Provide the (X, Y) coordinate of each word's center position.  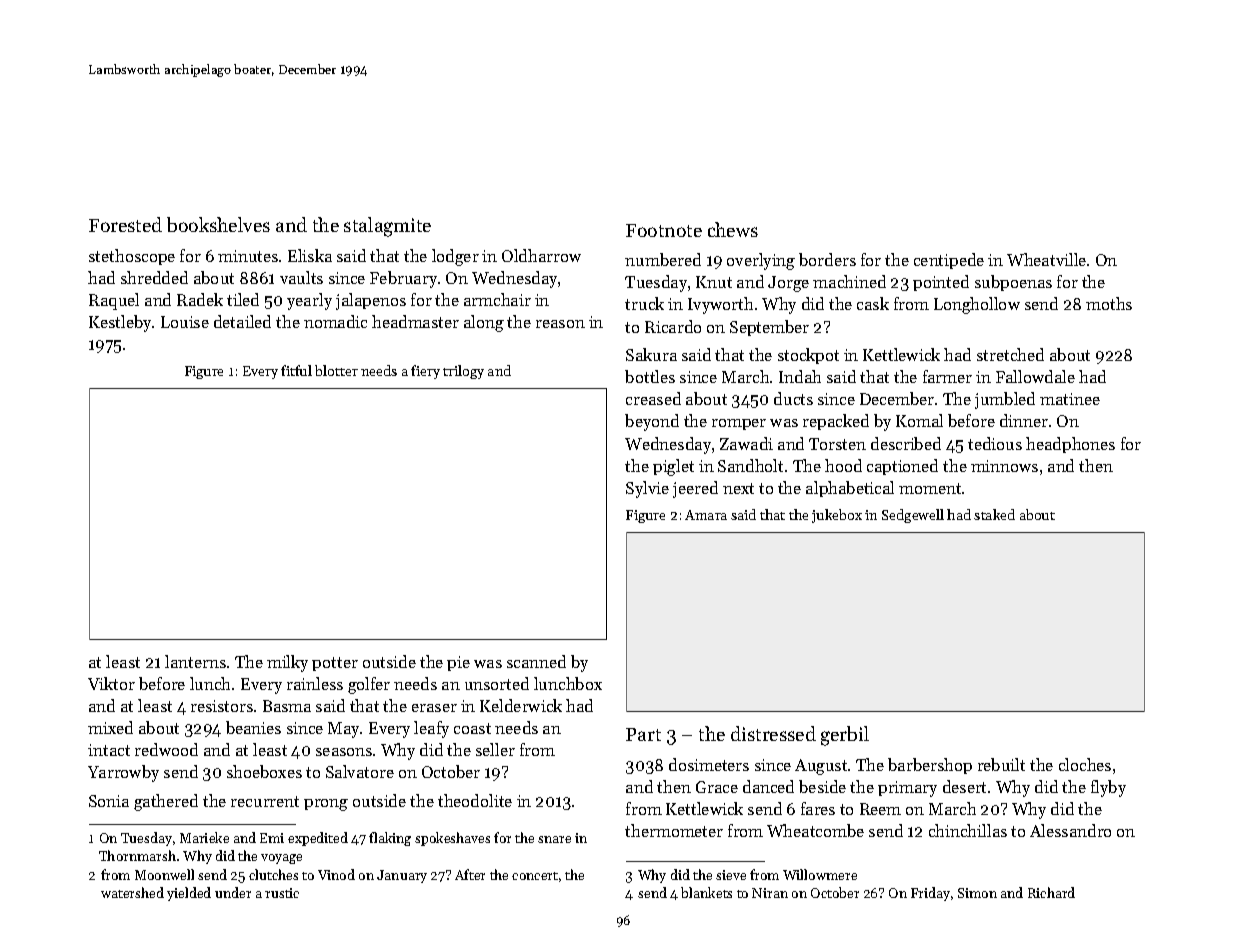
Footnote (664, 230)
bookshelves (218, 224)
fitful (296, 370)
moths (1109, 303)
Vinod (336, 874)
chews (733, 229)
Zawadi (746, 443)
